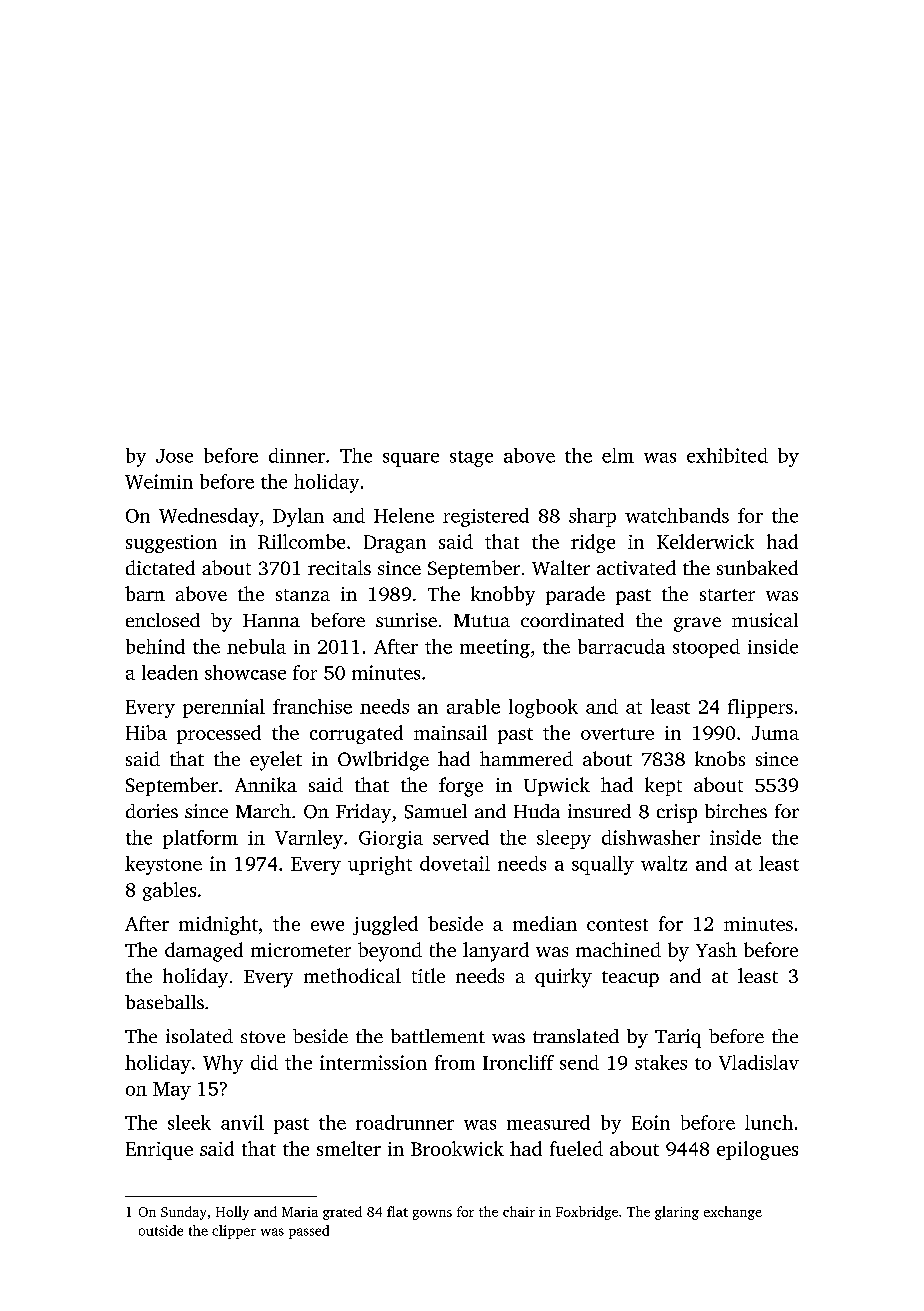 Image resolution: width=924 pixels, height=1311 pixels. I want to click on musical, so click(765, 620).
